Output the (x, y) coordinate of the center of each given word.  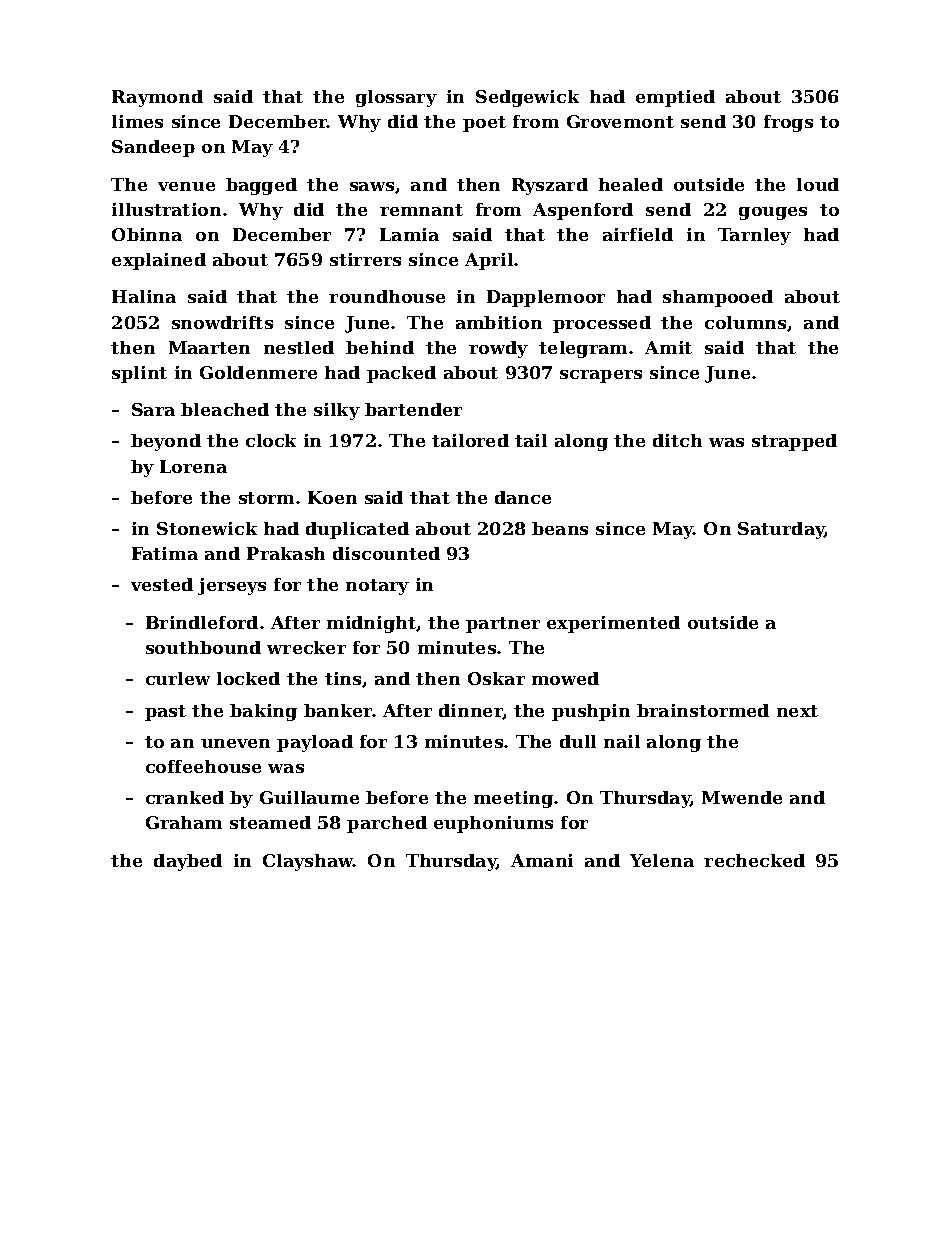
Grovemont (620, 121)
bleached (225, 409)
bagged (261, 186)
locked (248, 678)
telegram (583, 349)
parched (387, 824)
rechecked (754, 860)
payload (315, 743)
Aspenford (583, 211)
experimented (613, 624)
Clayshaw (308, 862)
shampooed (718, 298)
